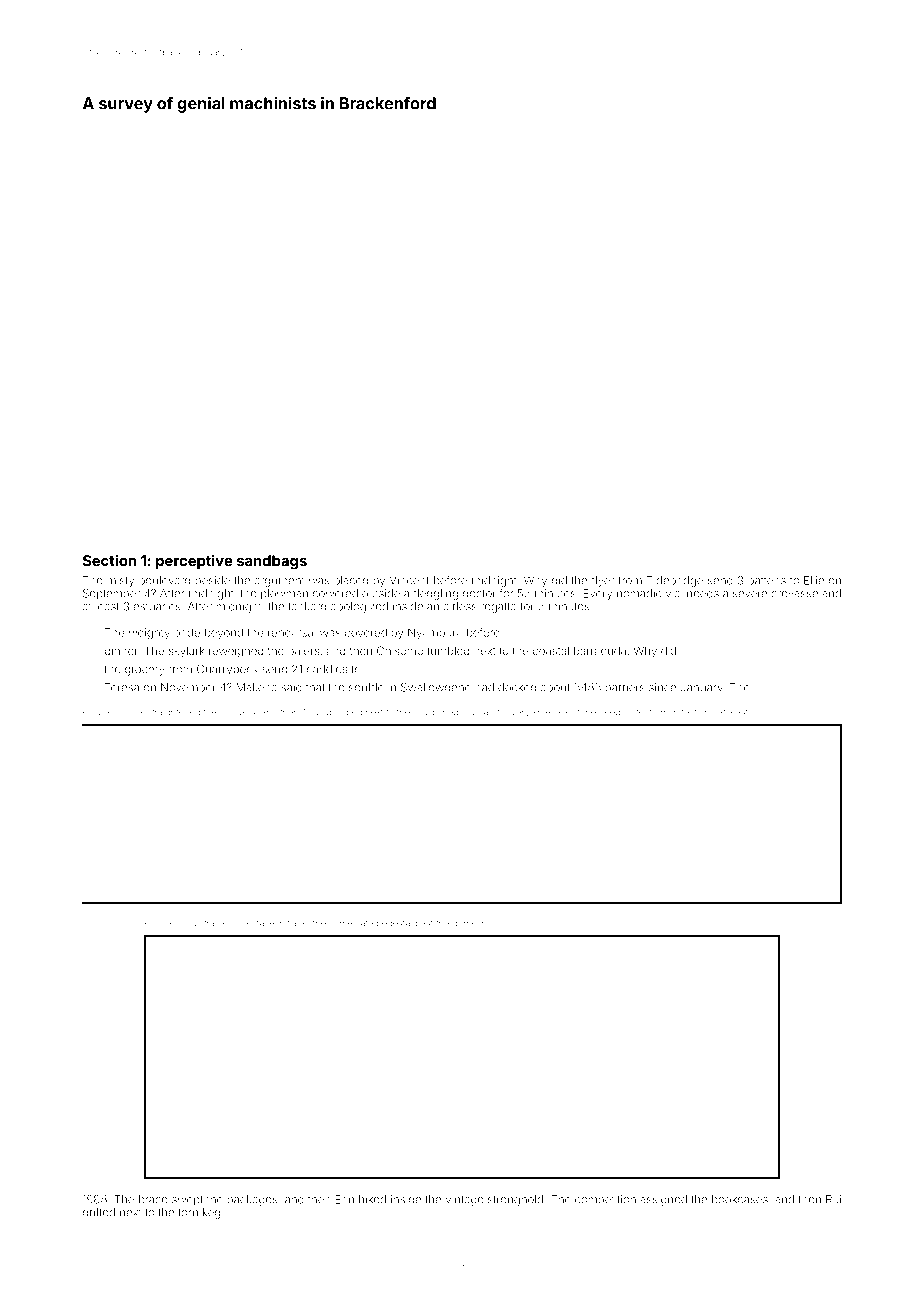 The height and width of the page is (1308, 924). I want to click on tenth, so click(646, 712).
